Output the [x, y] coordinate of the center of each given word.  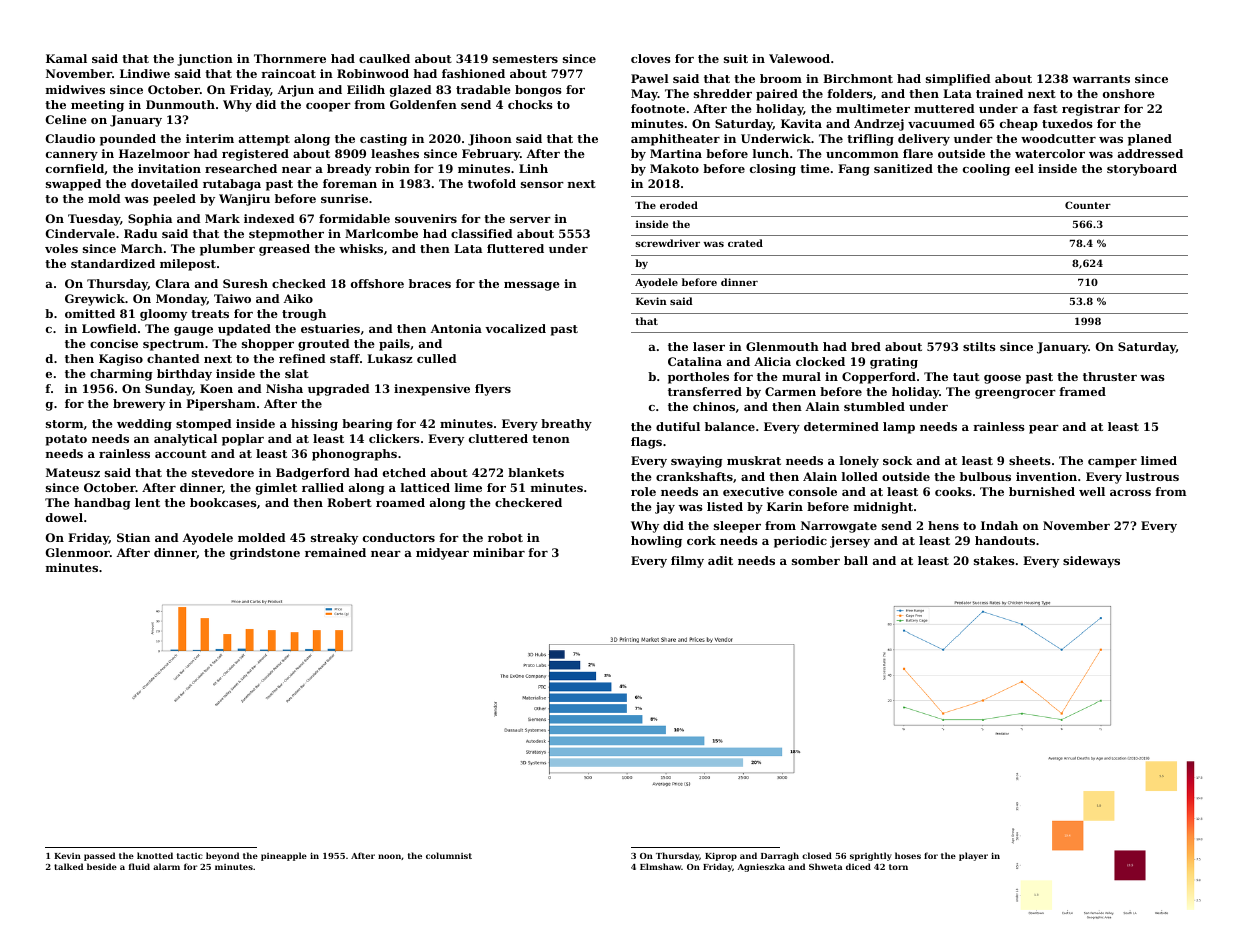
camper [1112, 463]
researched [241, 168]
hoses [908, 855]
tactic [190, 856]
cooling [986, 170]
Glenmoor [78, 552]
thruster [1110, 376]
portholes [698, 378]
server [530, 220]
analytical [185, 440]
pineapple [284, 856]
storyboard [1142, 170]
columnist [449, 855]
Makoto [674, 168]
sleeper [737, 527]
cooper [328, 107]
